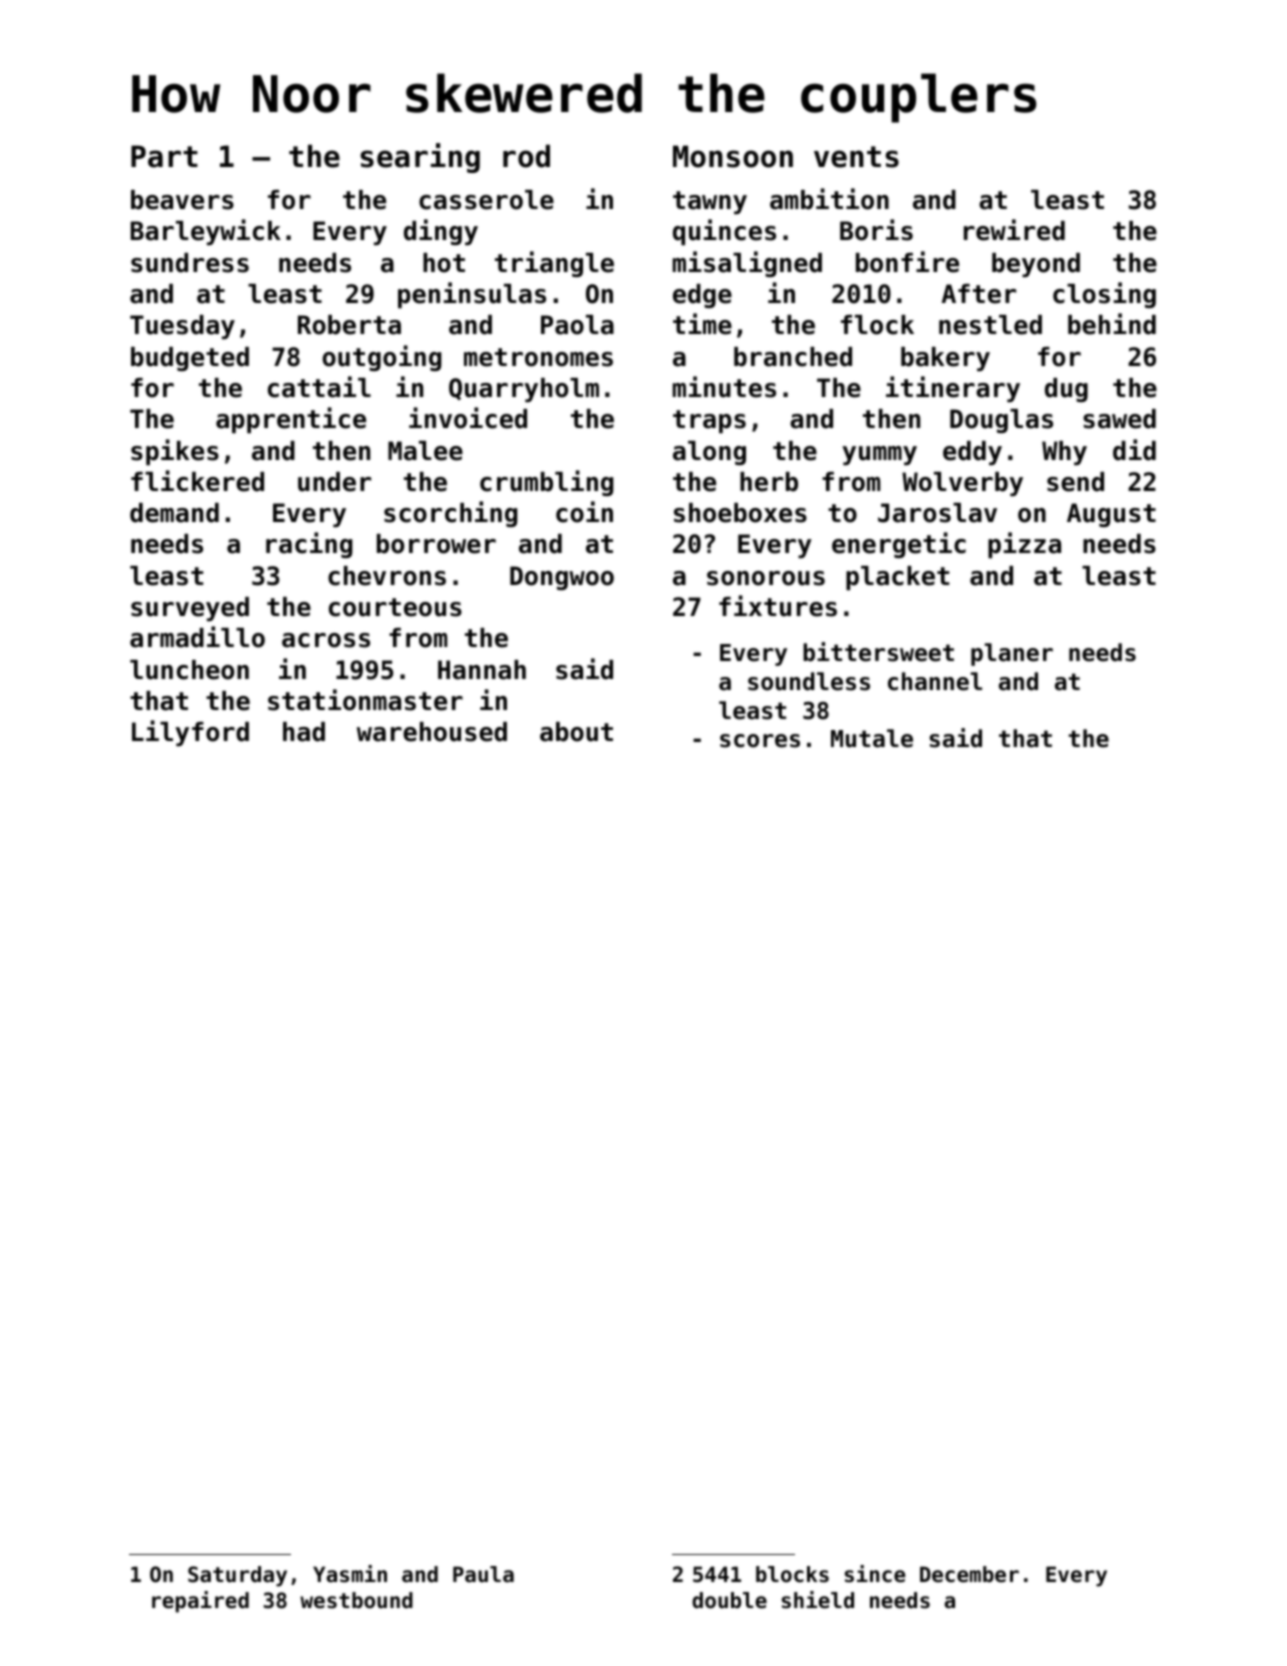  I want to click on Paula, so click(483, 1574).
